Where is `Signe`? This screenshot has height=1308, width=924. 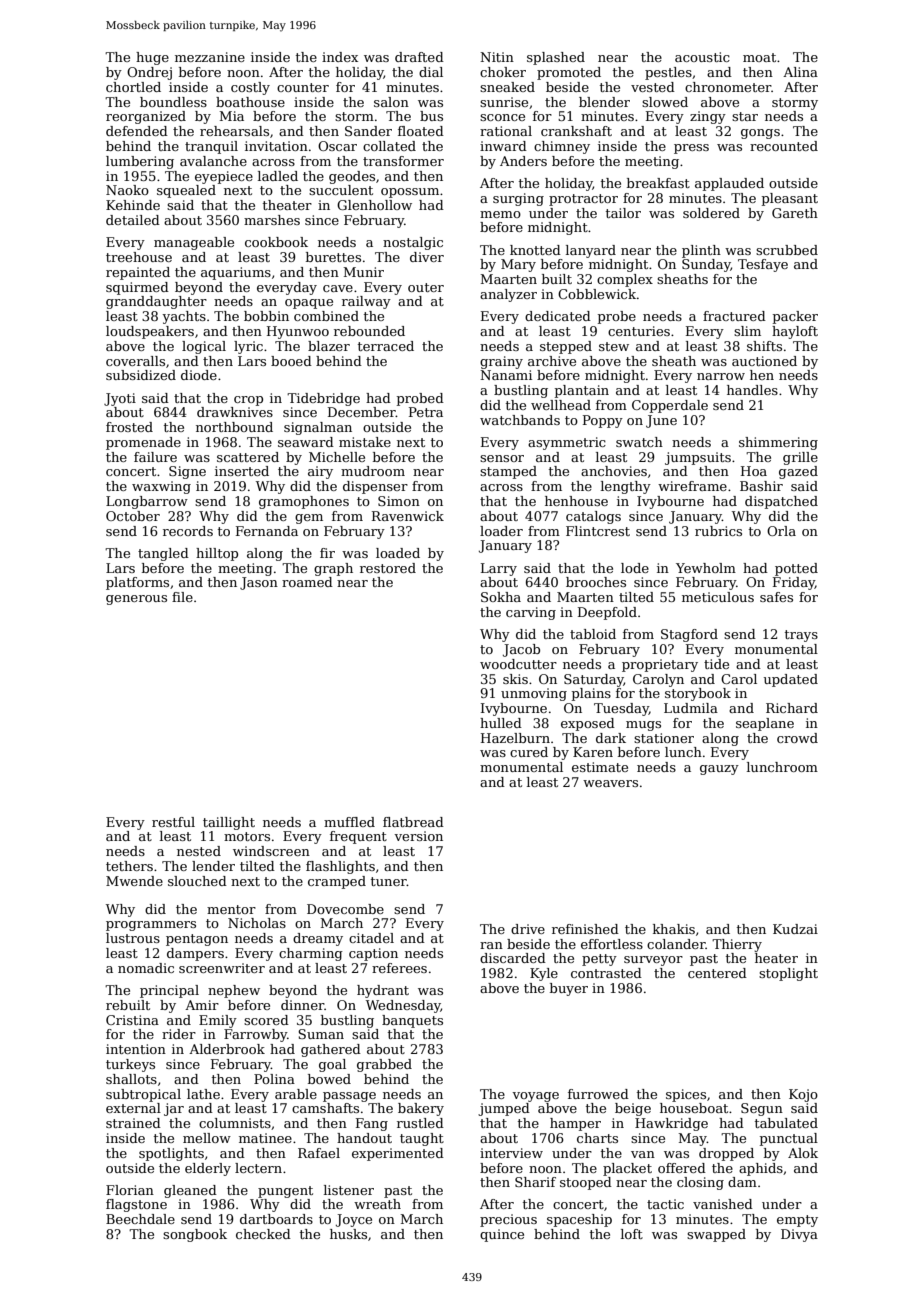
Signe is located at coordinates (187, 472).
